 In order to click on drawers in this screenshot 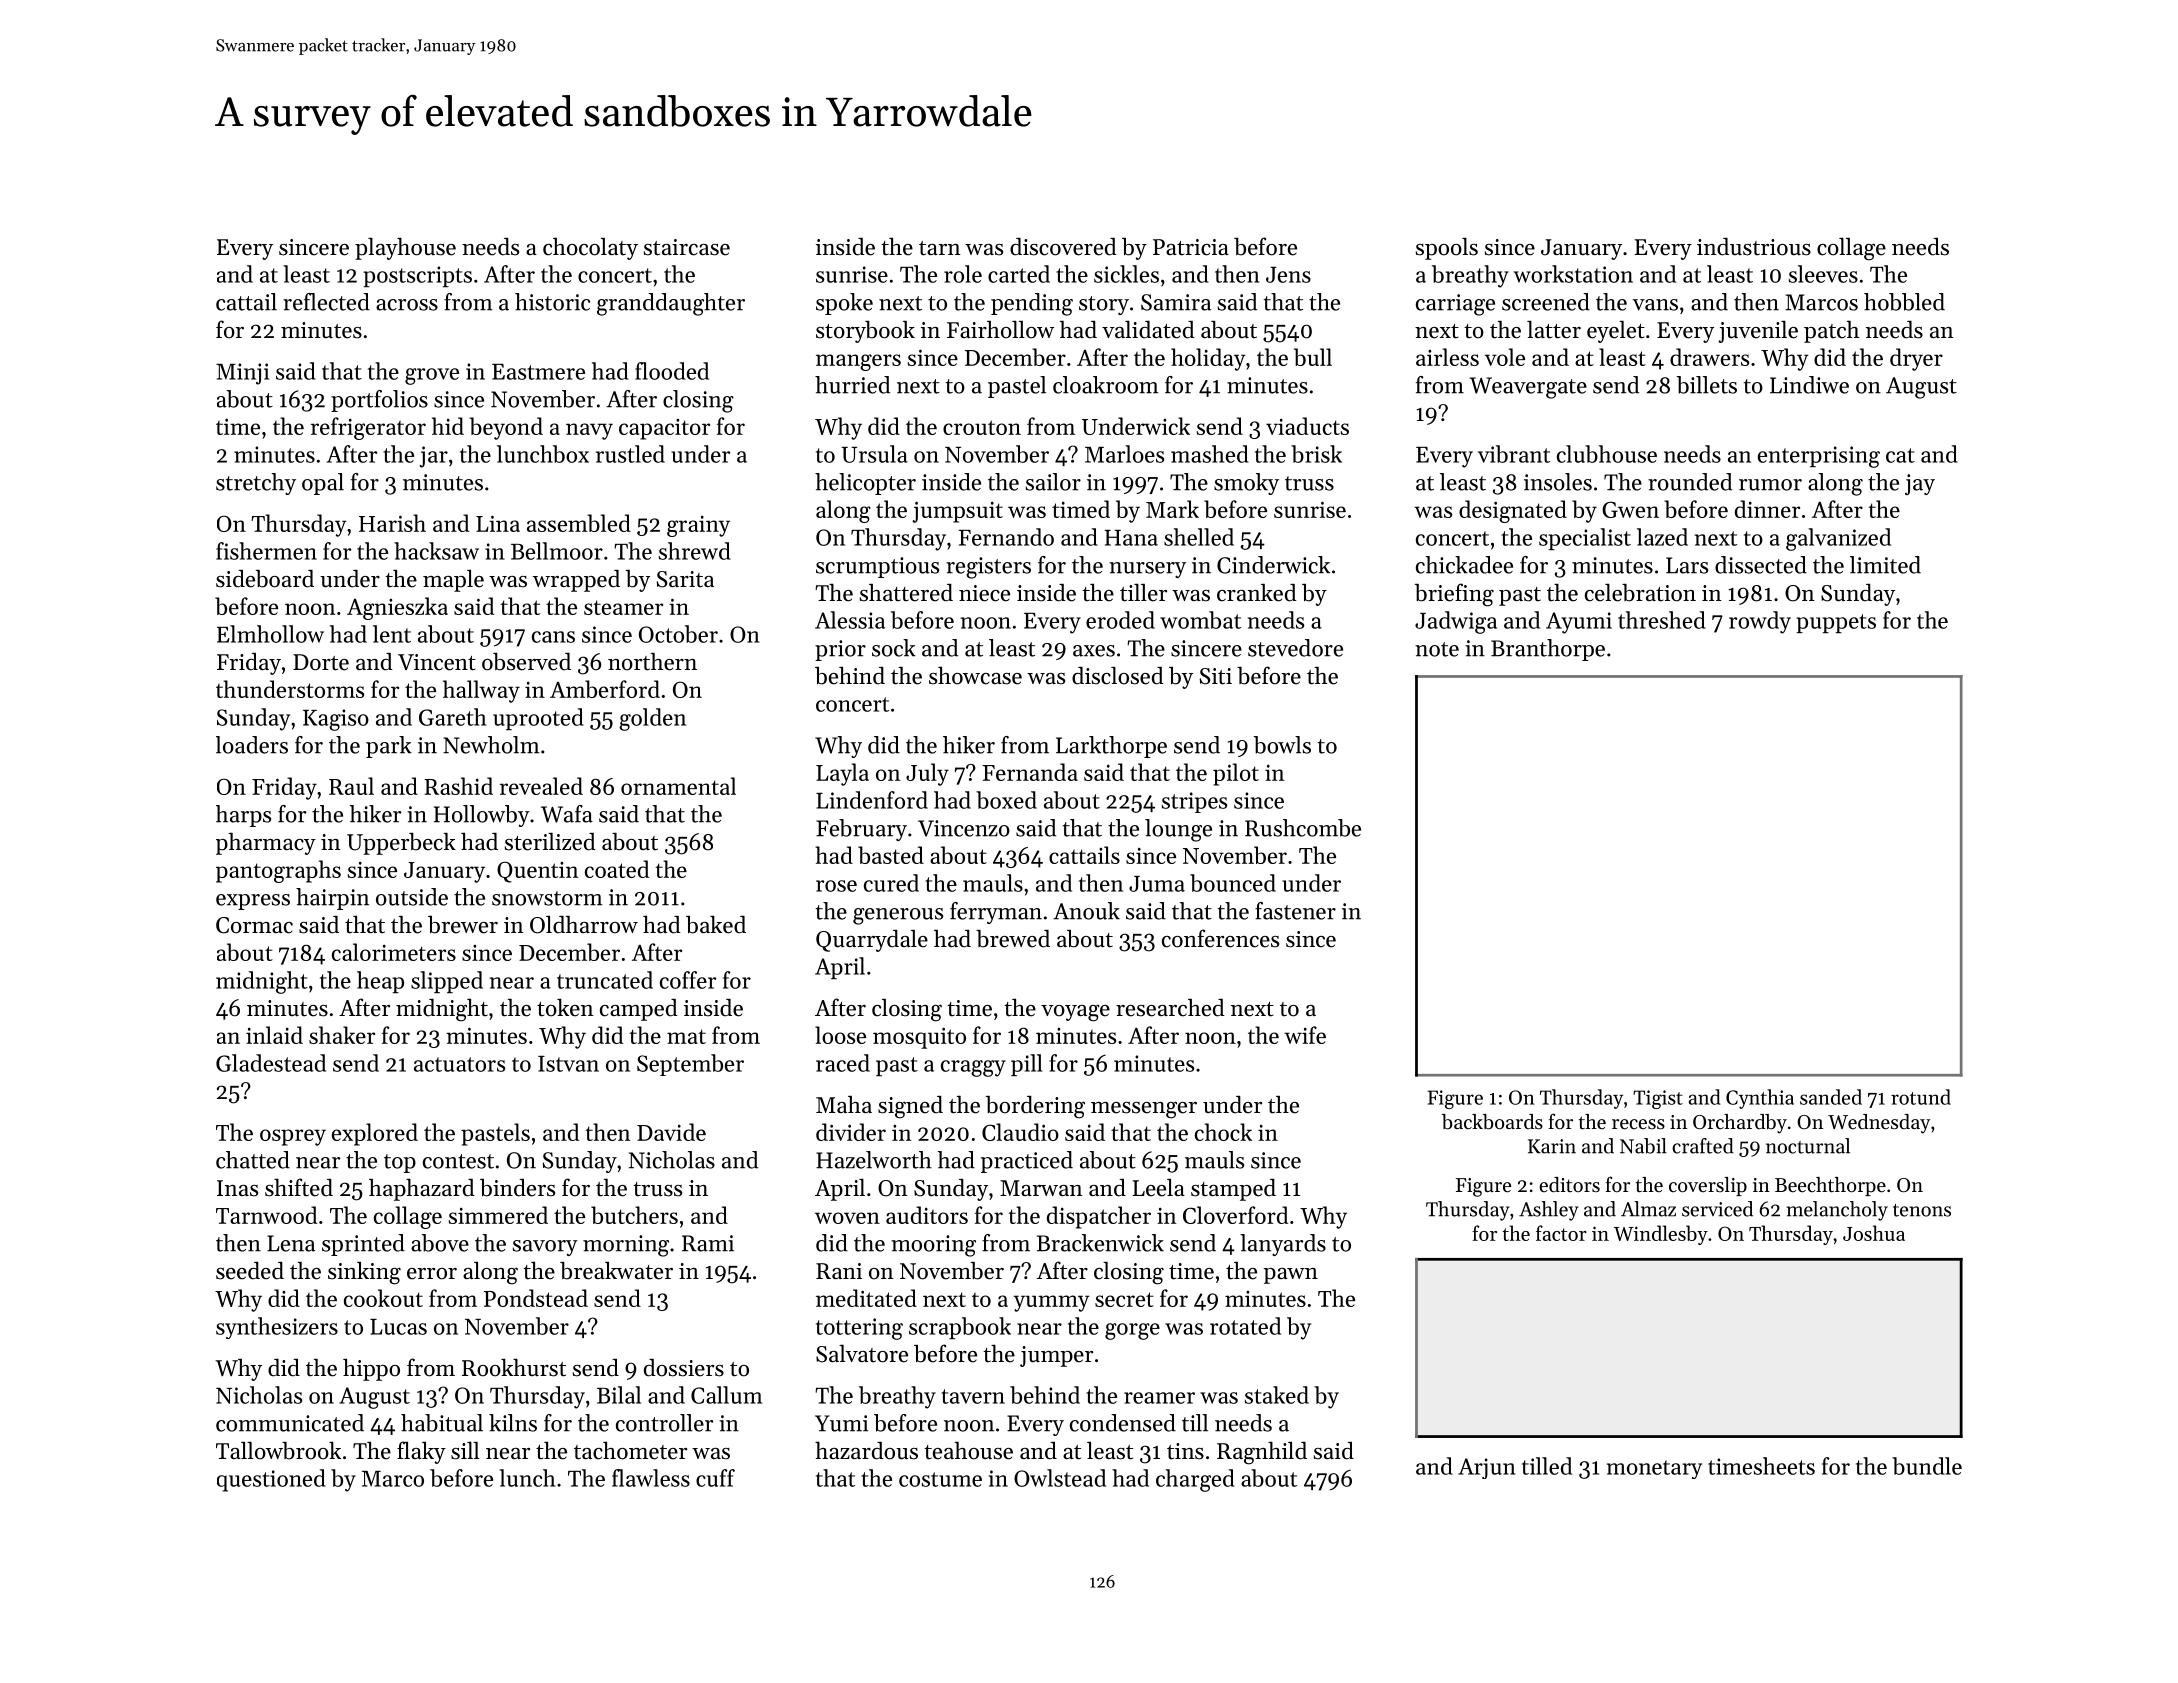, I will do `click(1709, 357)`.
